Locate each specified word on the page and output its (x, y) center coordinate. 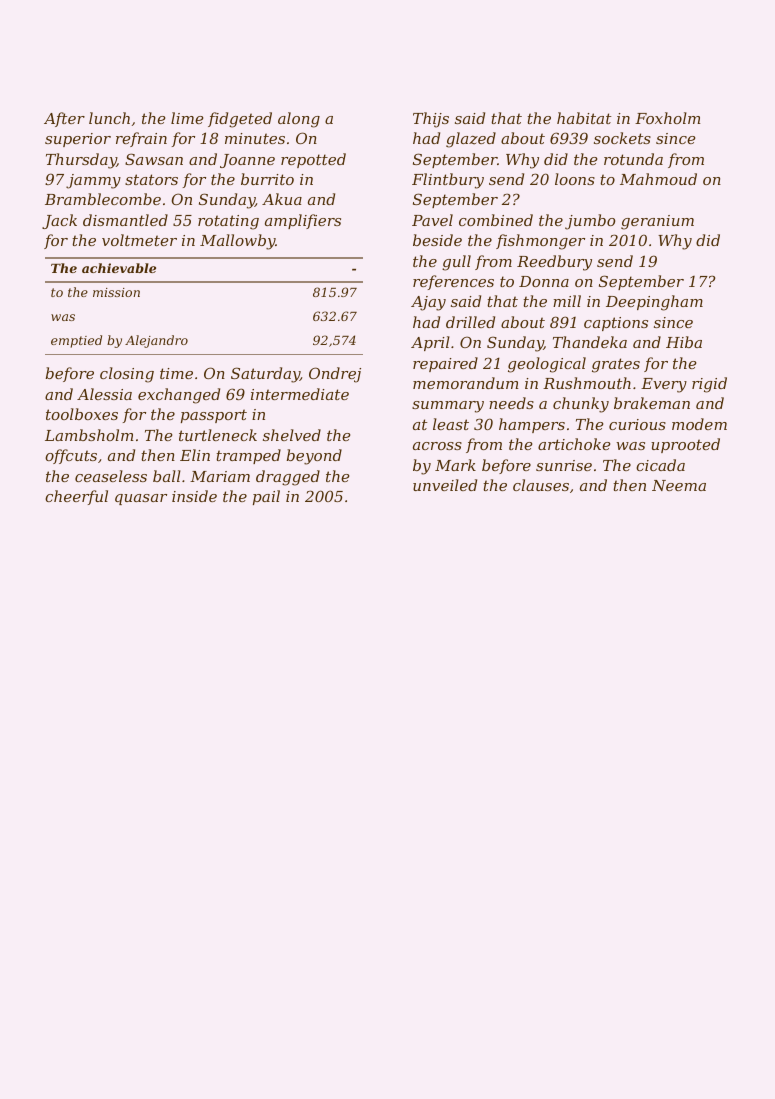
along (299, 120)
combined (496, 220)
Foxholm (668, 118)
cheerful (76, 497)
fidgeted (240, 120)
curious (637, 424)
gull (456, 263)
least (451, 424)
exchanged (179, 396)
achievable (119, 268)
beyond (314, 457)
